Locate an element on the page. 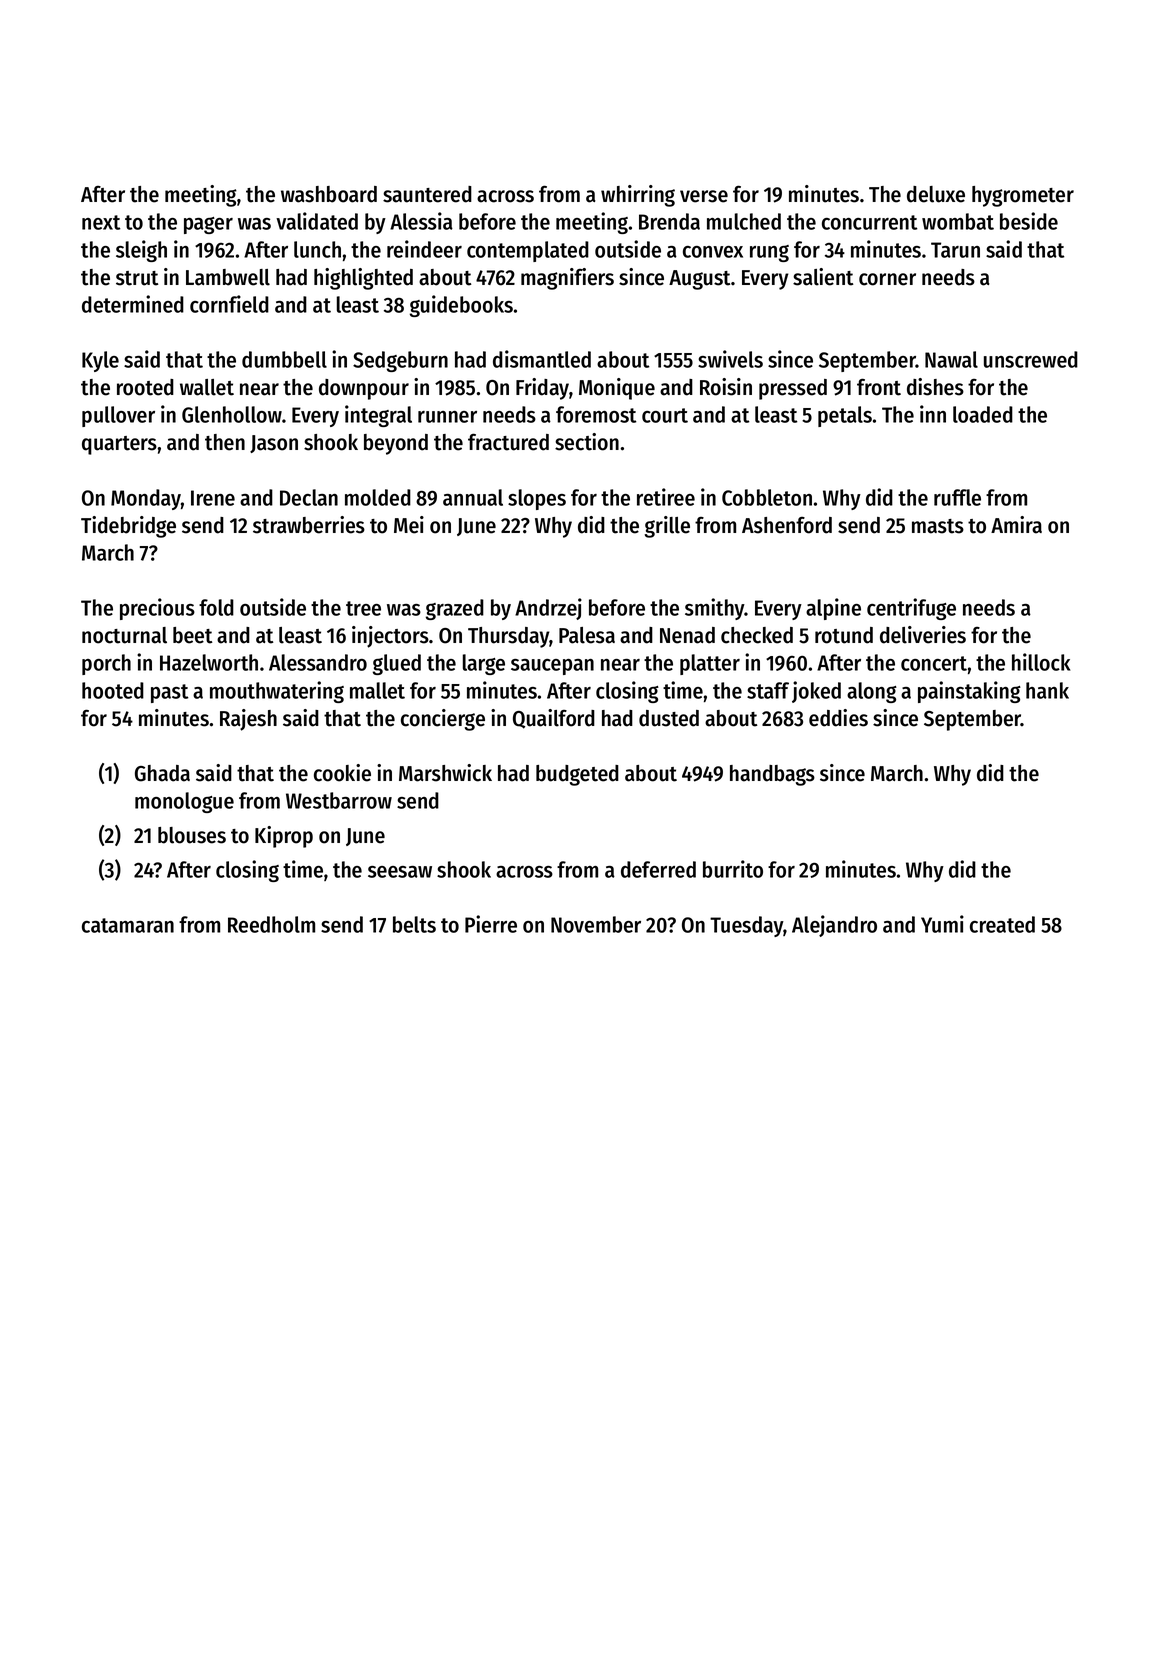 The image size is (1165, 1654). wallet is located at coordinates (207, 387).
